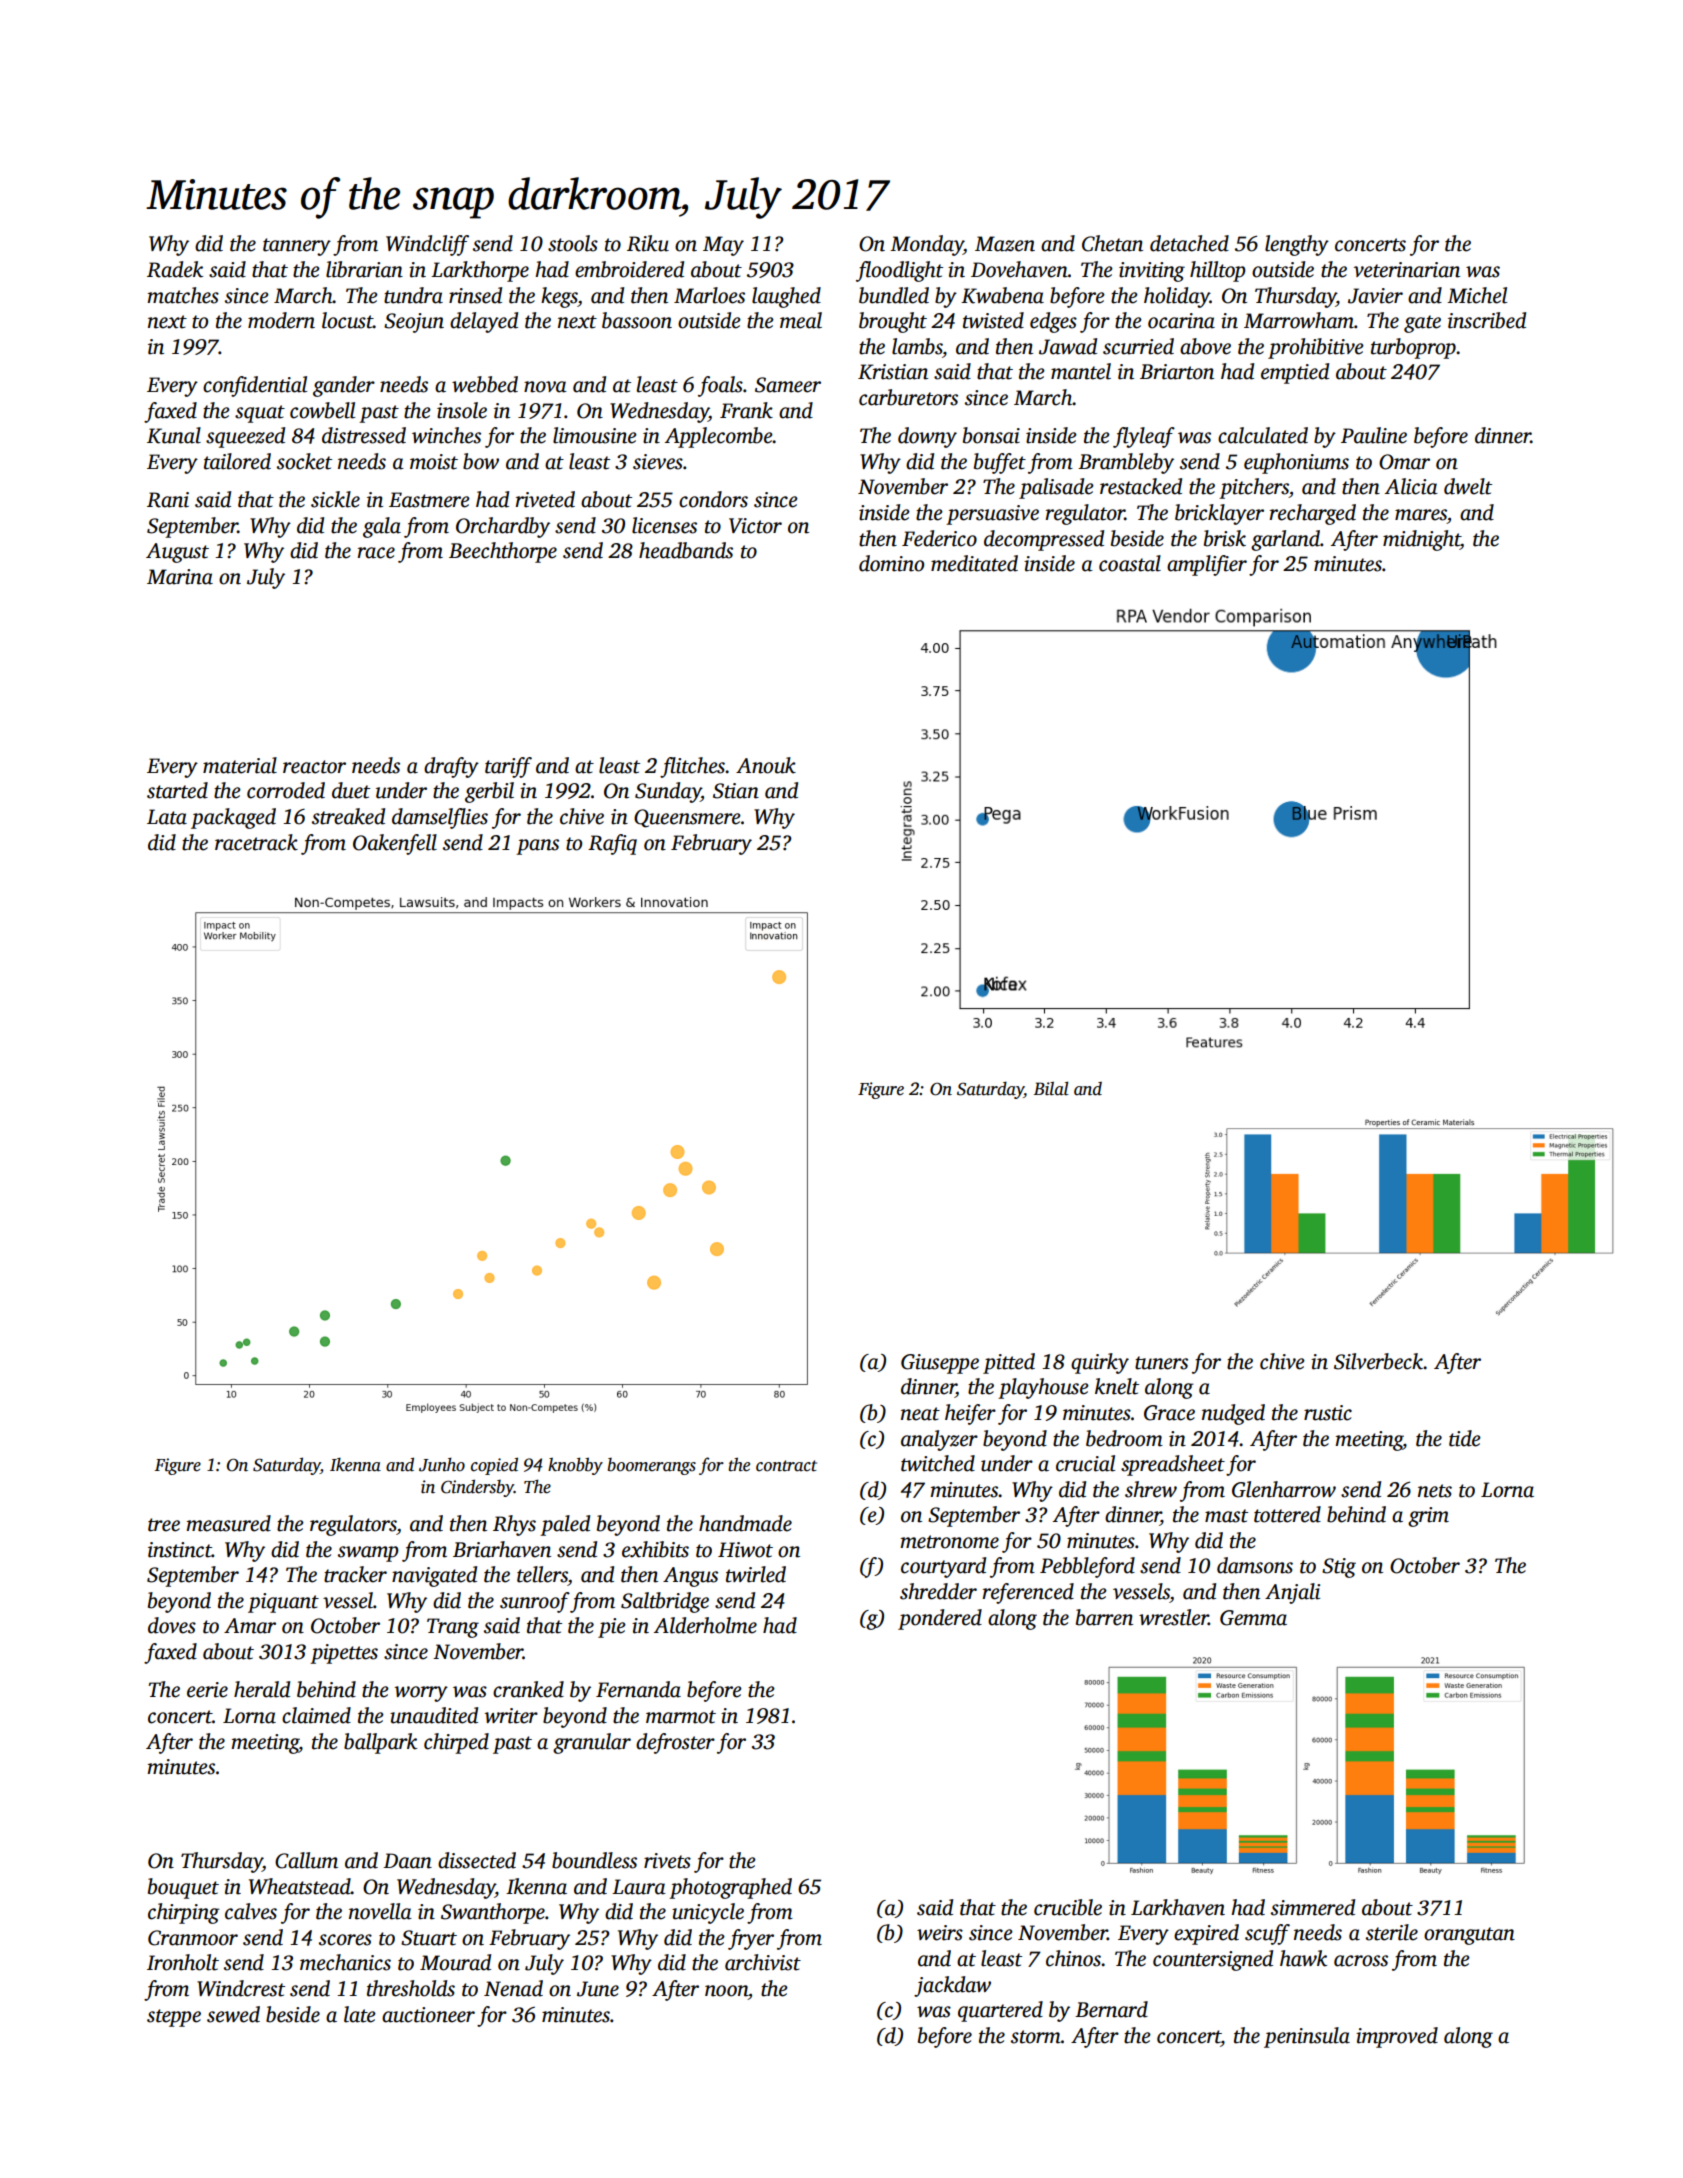 The height and width of the screenshot is (2178, 1683). Describe the element at coordinates (755, 526) in the screenshot. I see `Victor` at that location.
